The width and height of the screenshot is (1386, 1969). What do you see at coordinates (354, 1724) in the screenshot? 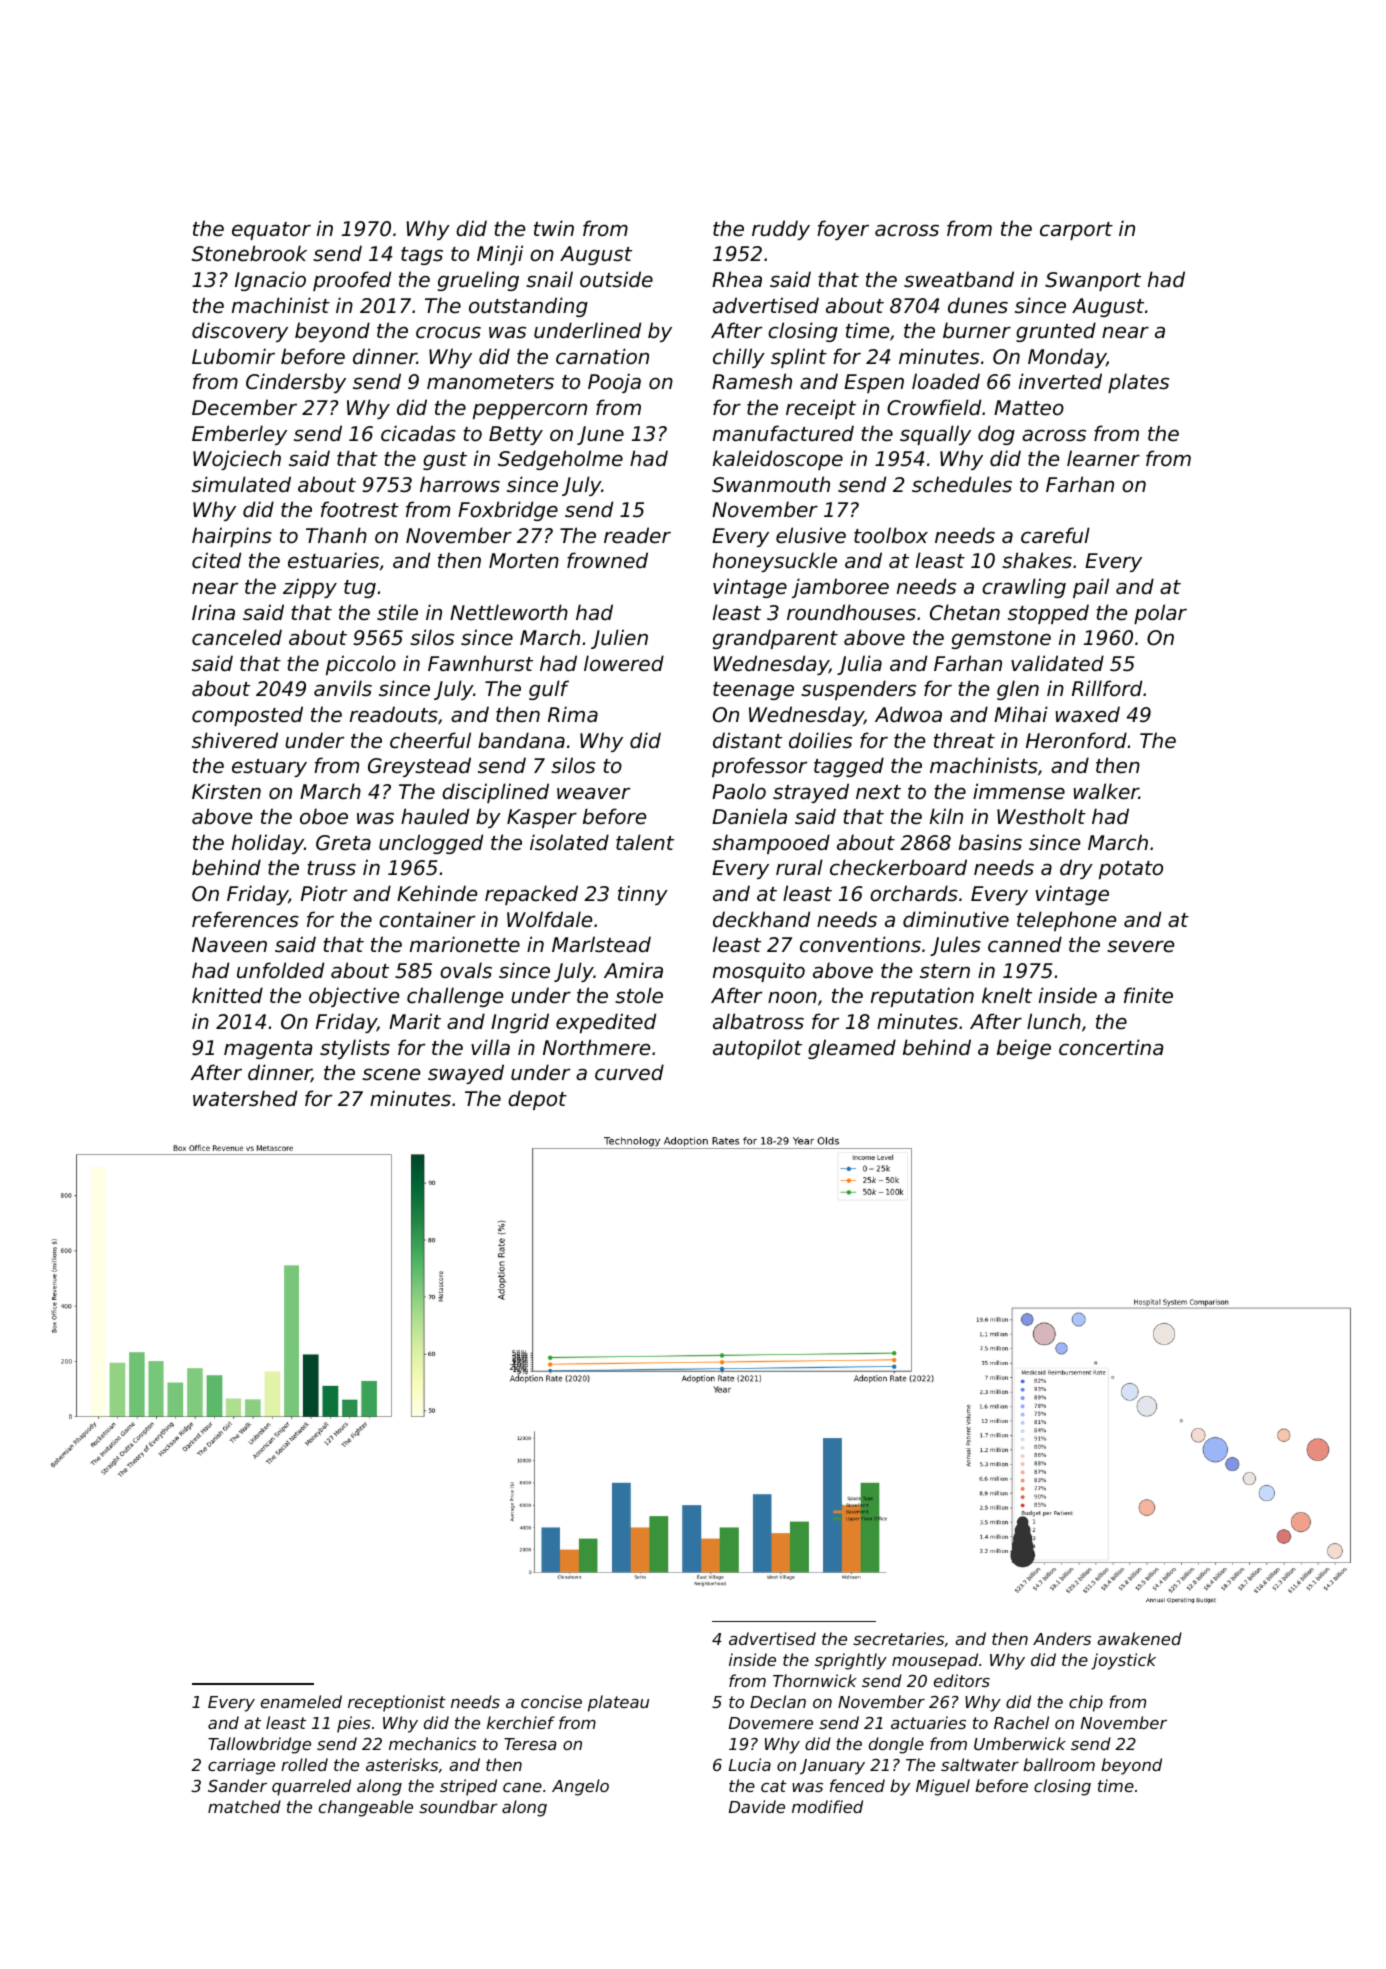
I see `pies` at bounding box center [354, 1724].
